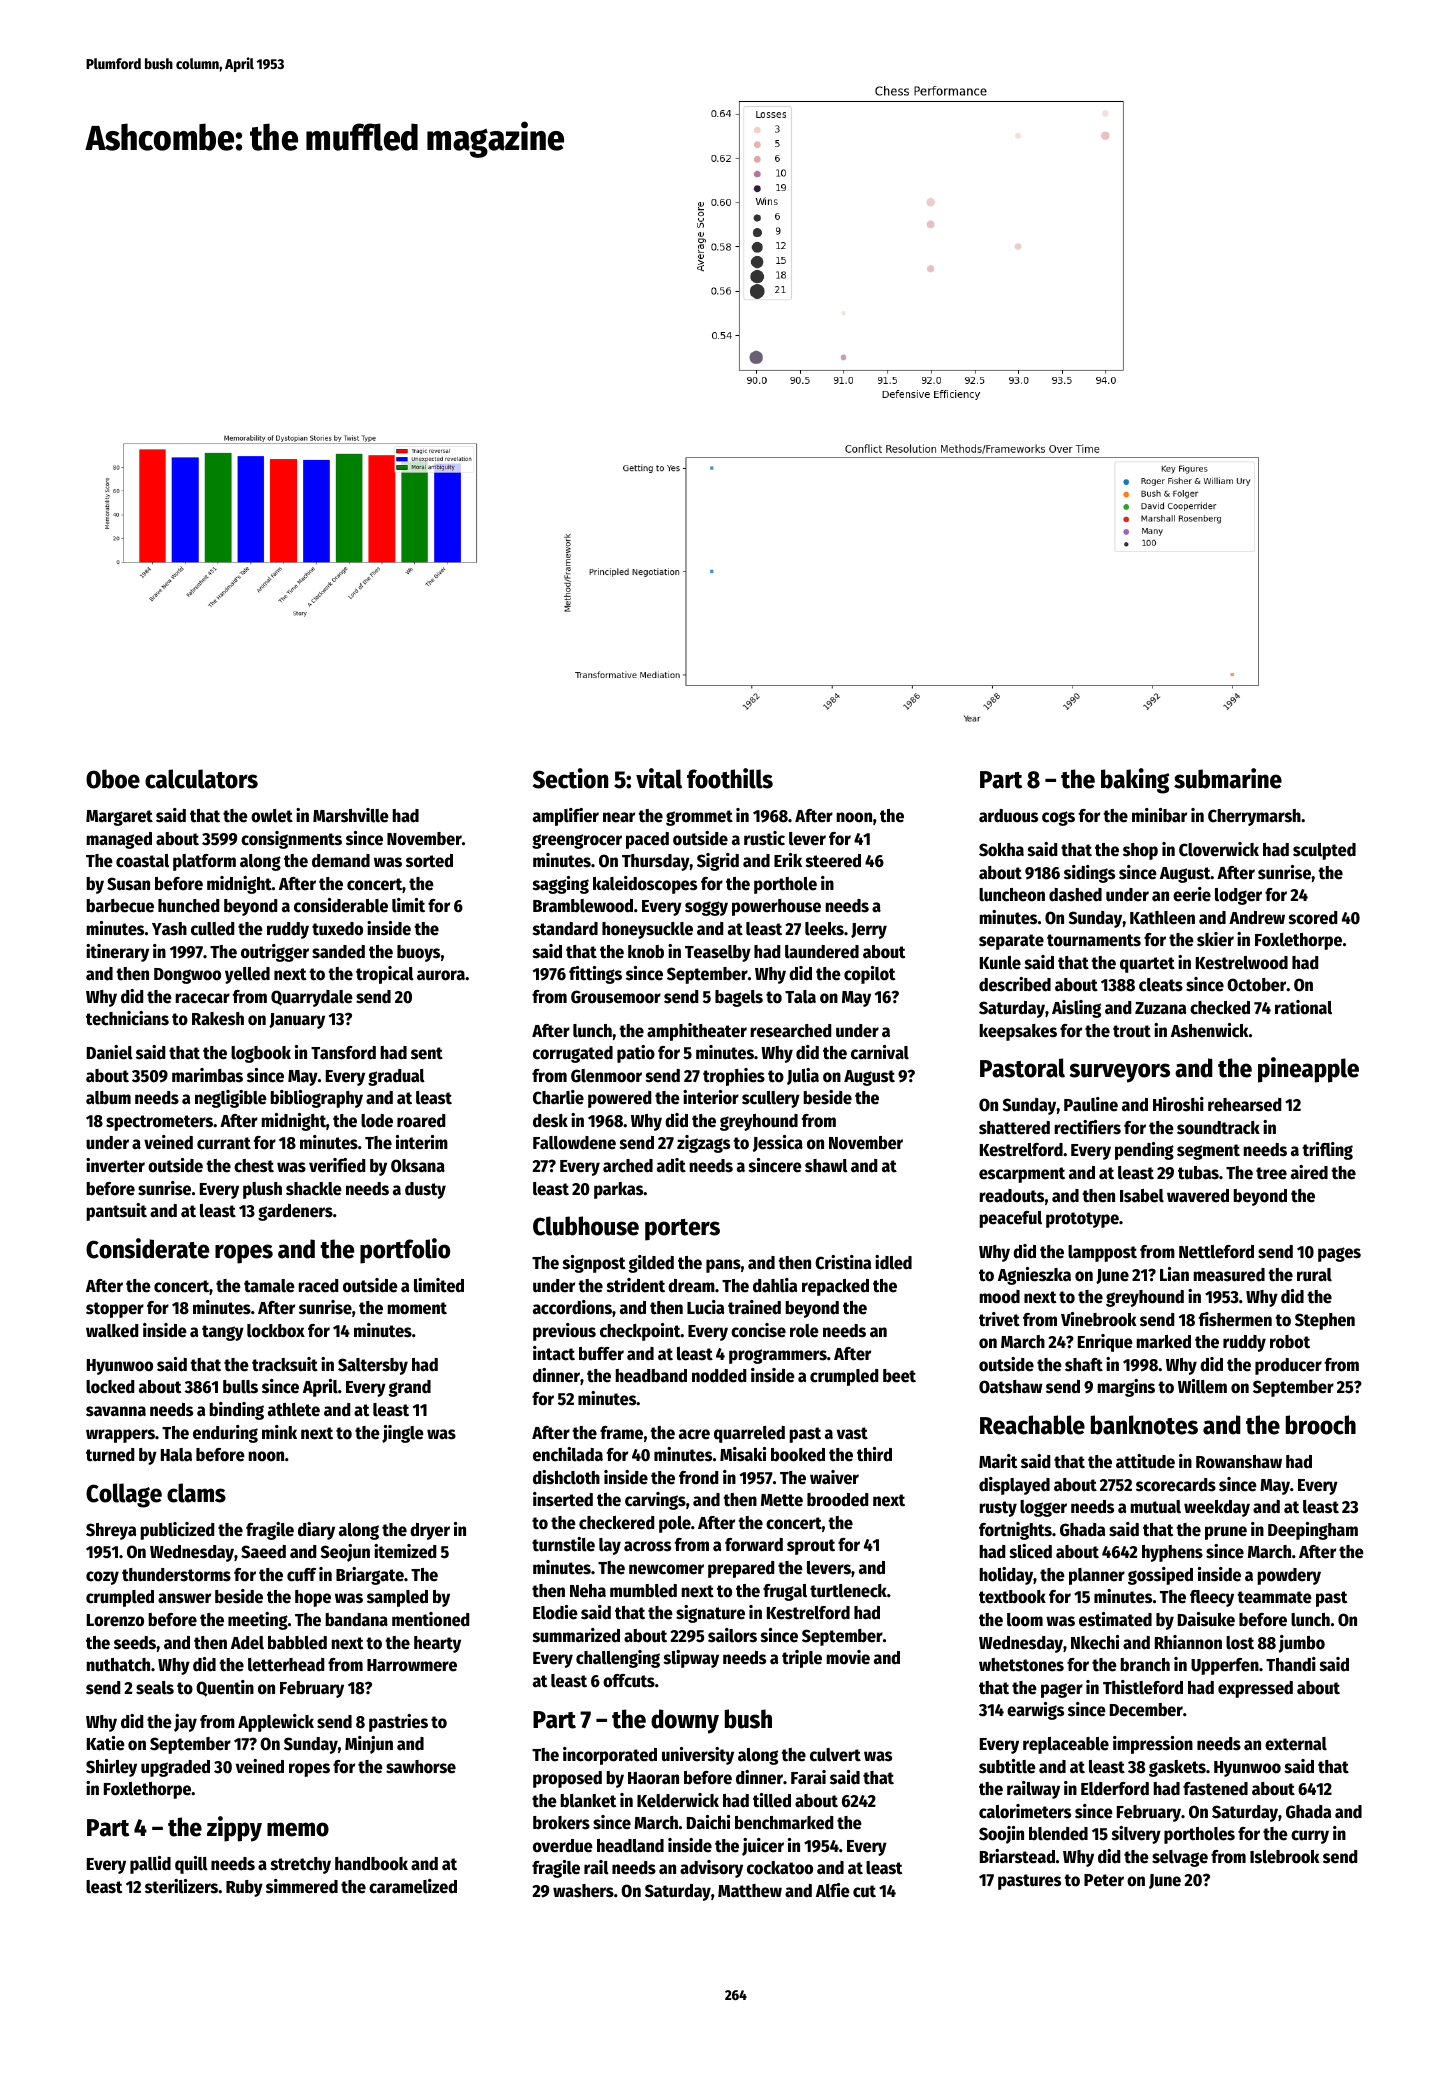  I want to click on trout, so click(1132, 1031).
